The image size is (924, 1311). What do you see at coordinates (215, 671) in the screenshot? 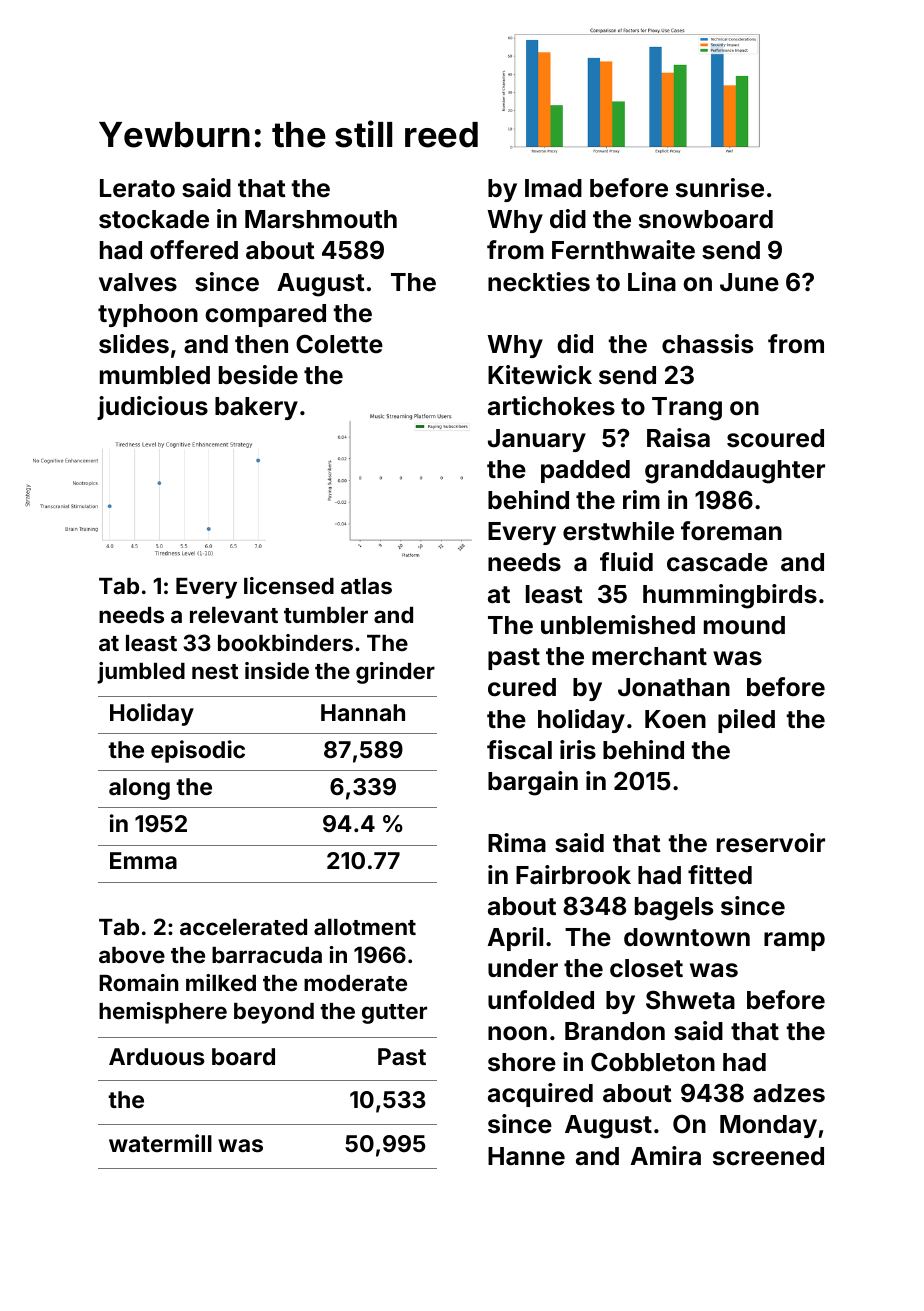
I see `nest` at bounding box center [215, 671].
